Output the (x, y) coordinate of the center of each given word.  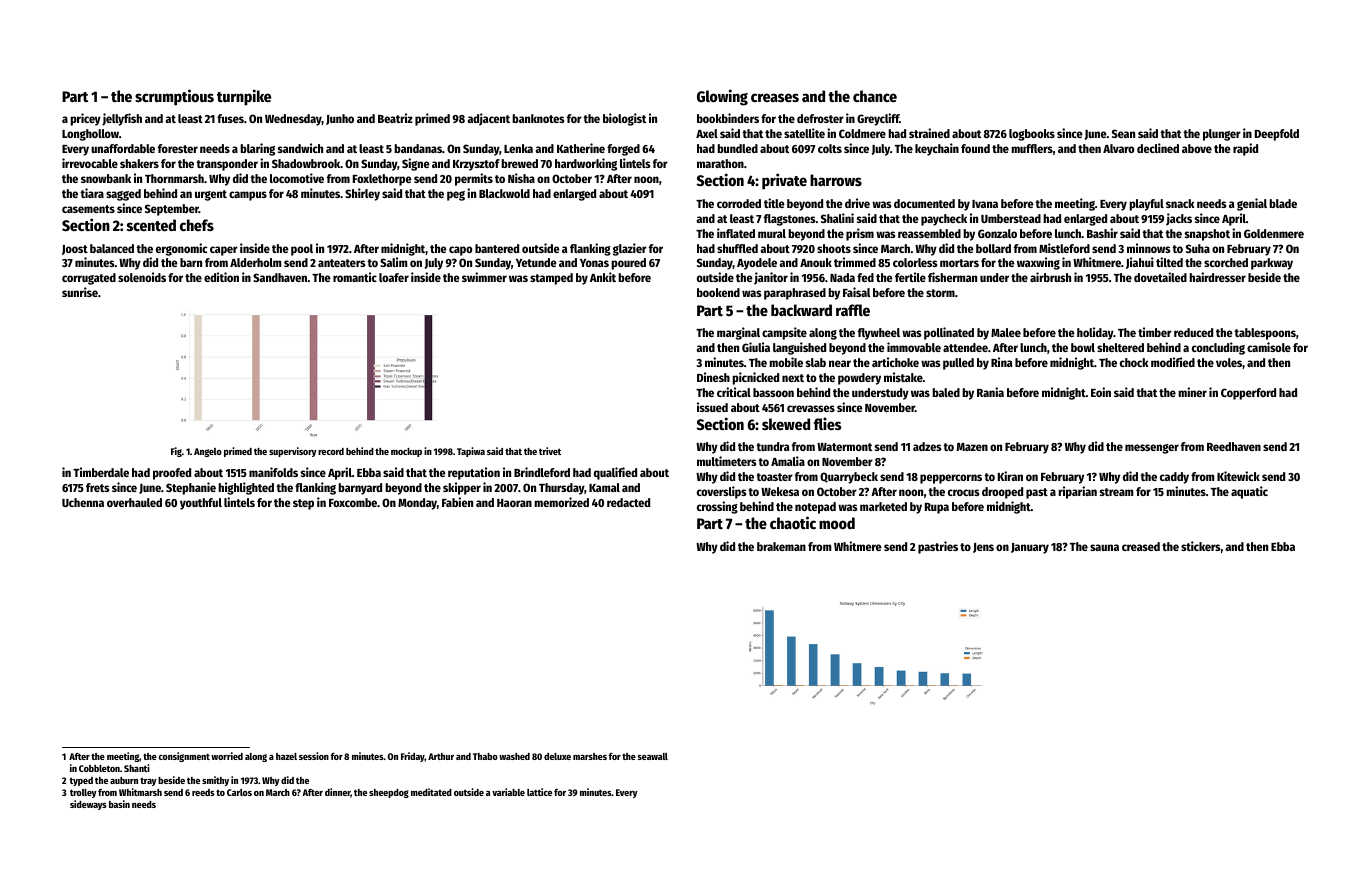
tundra (772, 446)
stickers (1201, 546)
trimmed (855, 262)
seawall (652, 756)
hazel (286, 756)
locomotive (297, 178)
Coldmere (862, 133)
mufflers (1032, 148)
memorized (561, 502)
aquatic (1249, 492)
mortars (959, 263)
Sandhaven (280, 277)
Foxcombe (353, 502)
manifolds (273, 472)
